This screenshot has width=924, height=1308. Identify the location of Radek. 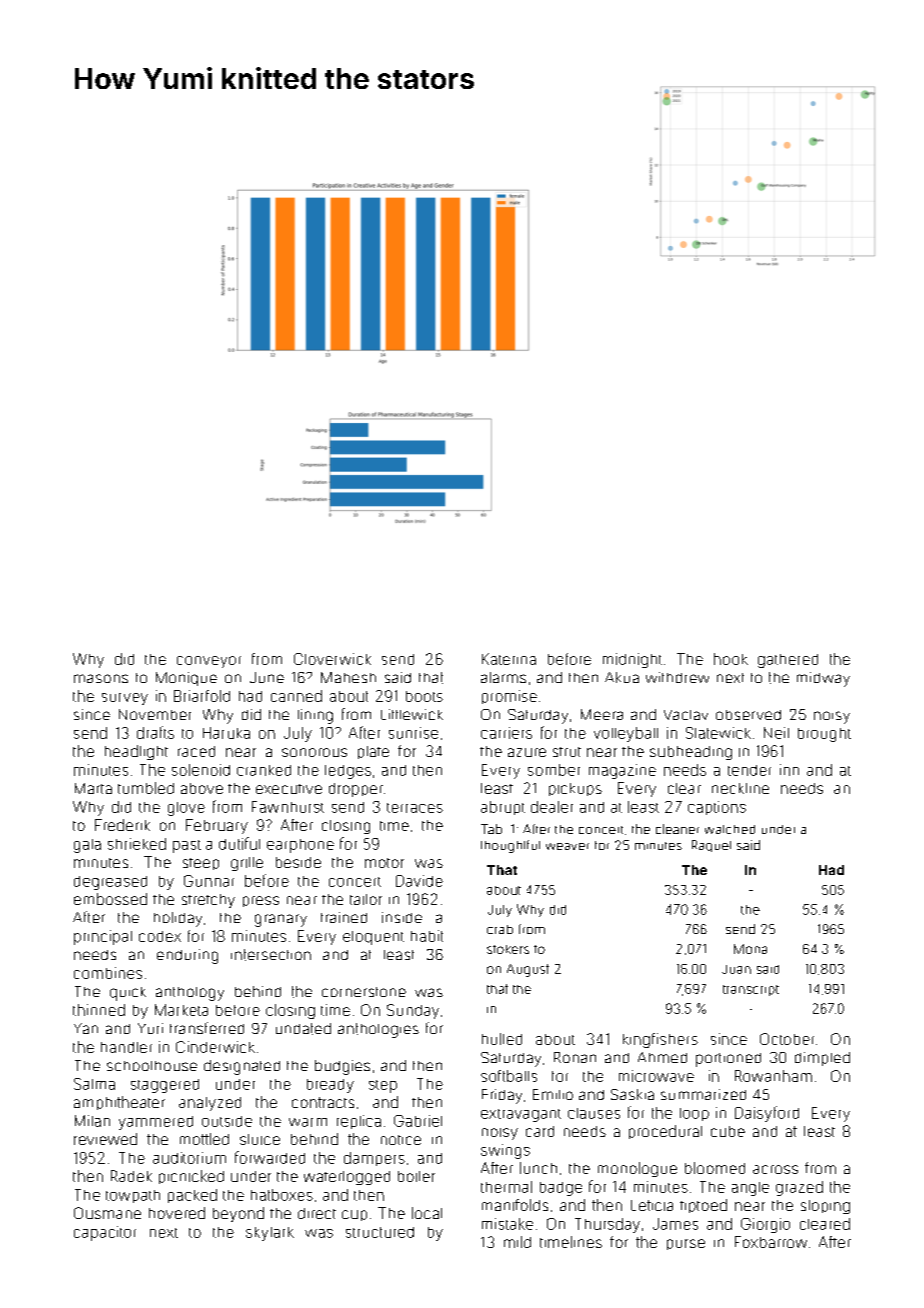
(131, 1176).
